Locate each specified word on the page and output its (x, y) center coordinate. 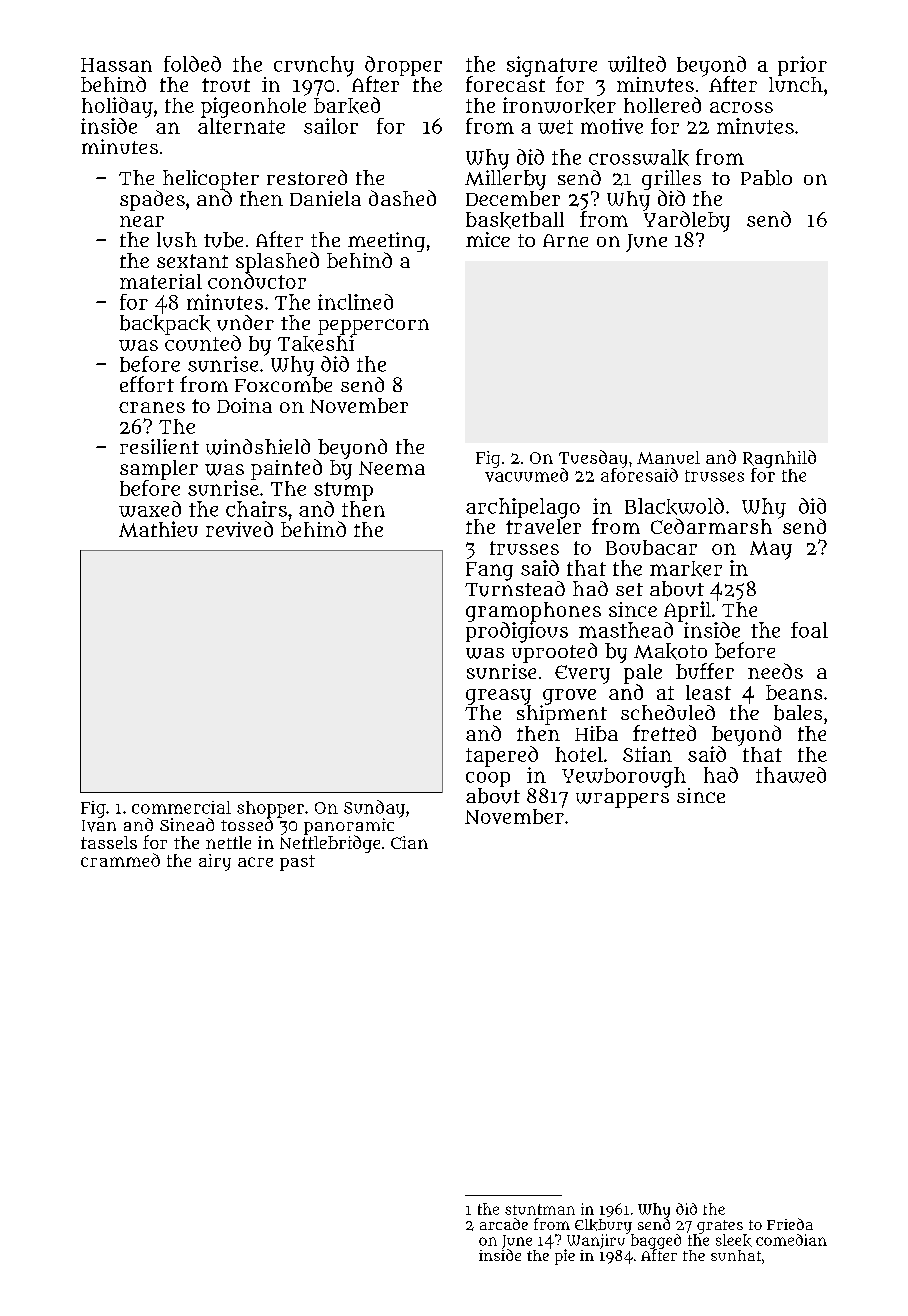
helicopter (211, 180)
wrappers (622, 800)
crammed (120, 860)
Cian (409, 842)
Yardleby (687, 221)
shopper (270, 809)
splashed (277, 262)
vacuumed (526, 475)
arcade (504, 1224)
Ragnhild (779, 459)
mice (488, 239)
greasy (498, 697)
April (687, 611)
